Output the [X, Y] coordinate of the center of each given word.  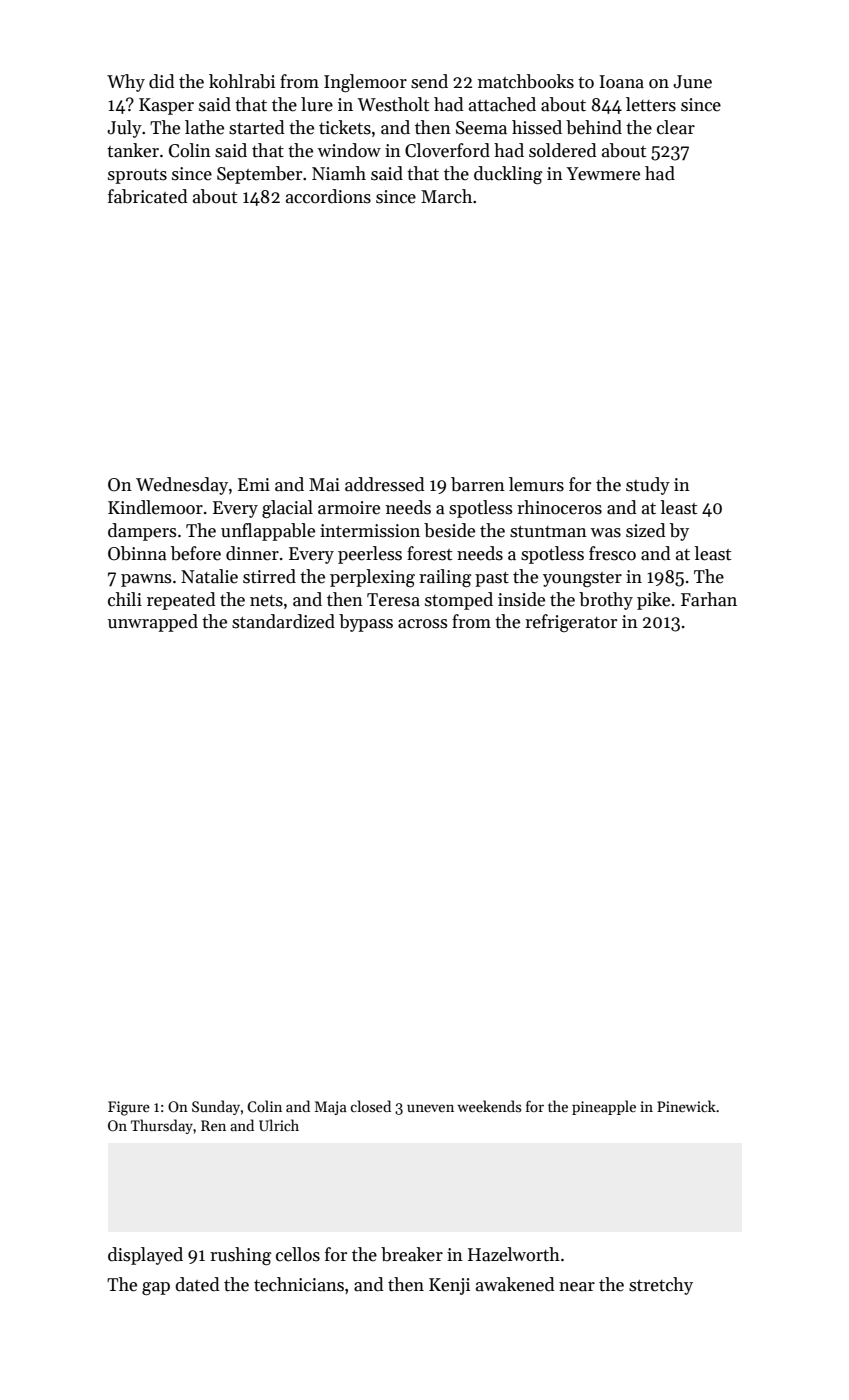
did [162, 81]
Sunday [216, 1107]
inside [521, 599]
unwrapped [153, 623]
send [429, 81]
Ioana [621, 82]
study [648, 486]
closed [370, 1106]
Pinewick [686, 1106]
